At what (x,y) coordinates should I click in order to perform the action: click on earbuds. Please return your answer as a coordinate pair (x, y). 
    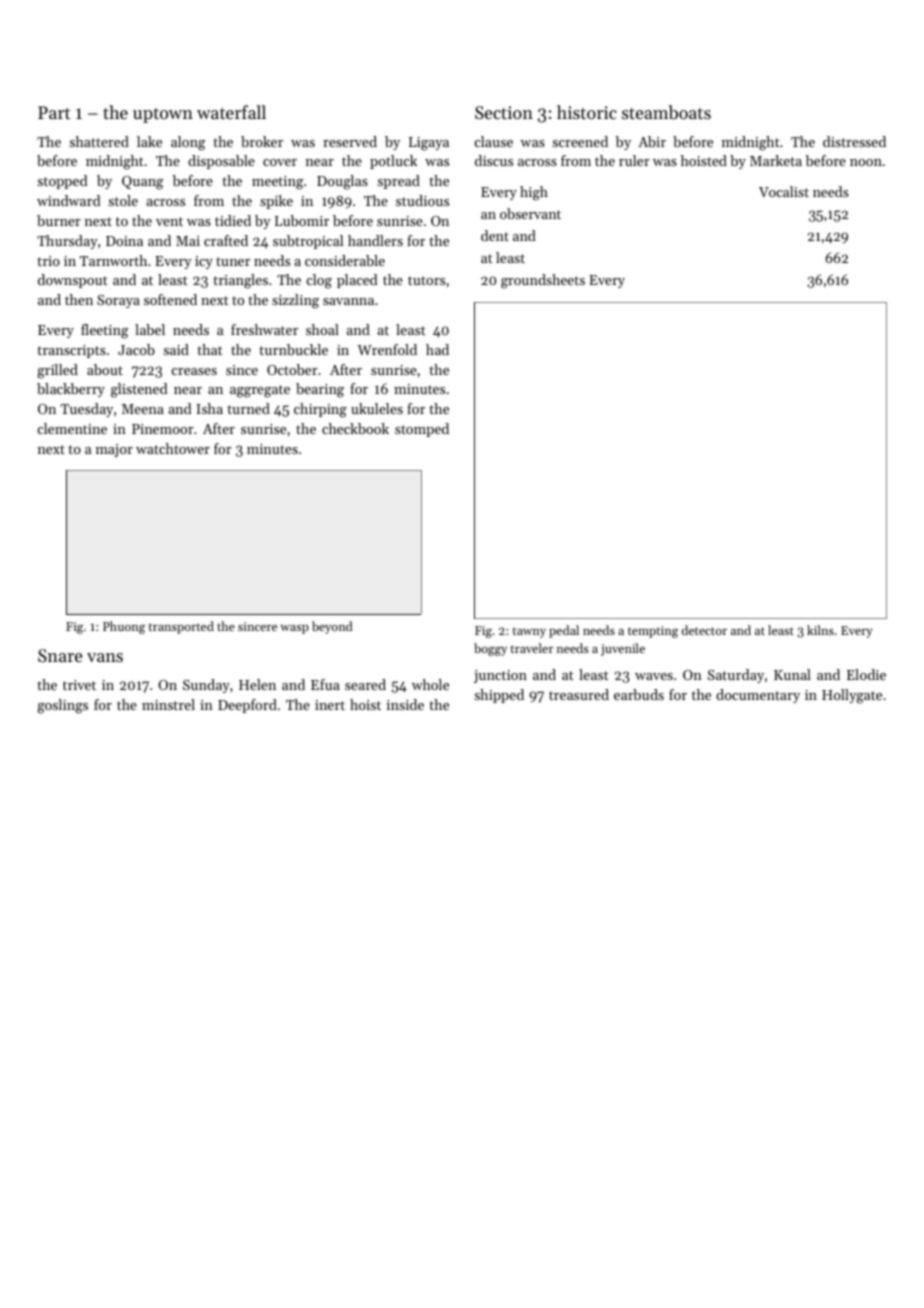
    Looking at the image, I should click on (639, 694).
